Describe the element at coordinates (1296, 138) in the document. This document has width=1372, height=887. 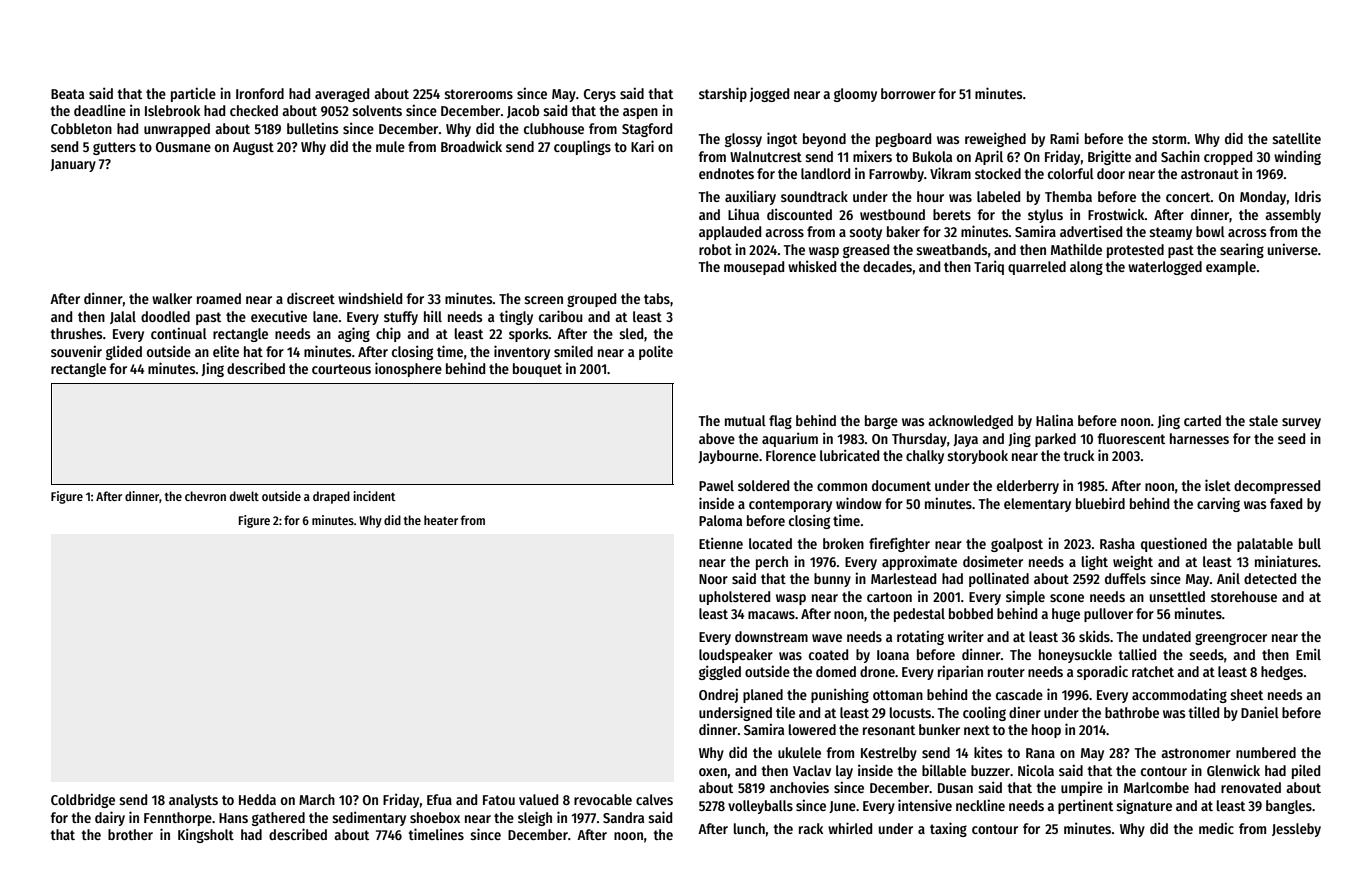
I see `satellite` at that location.
